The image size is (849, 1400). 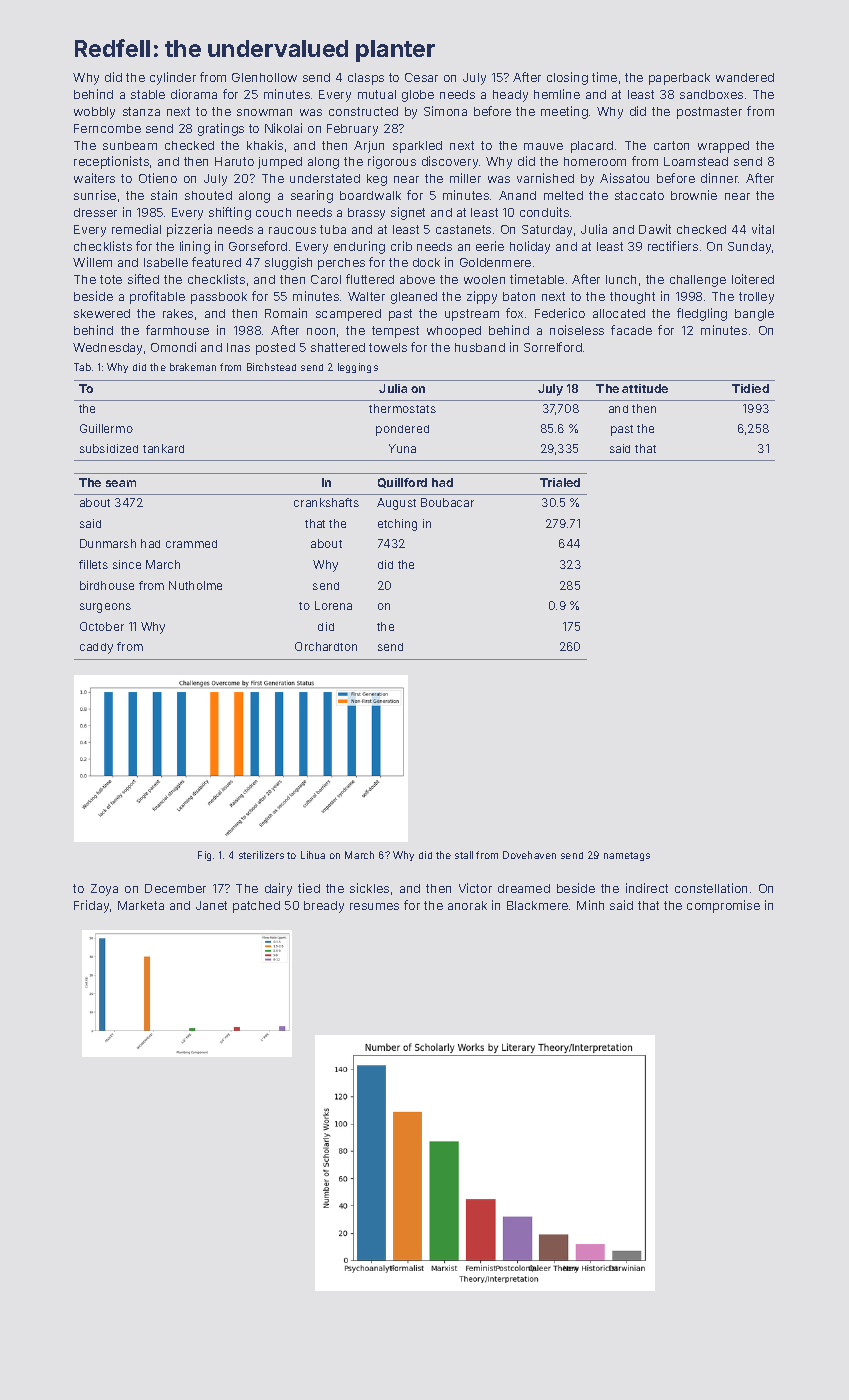 What do you see at coordinates (397, 525) in the screenshot?
I see `etching` at bounding box center [397, 525].
